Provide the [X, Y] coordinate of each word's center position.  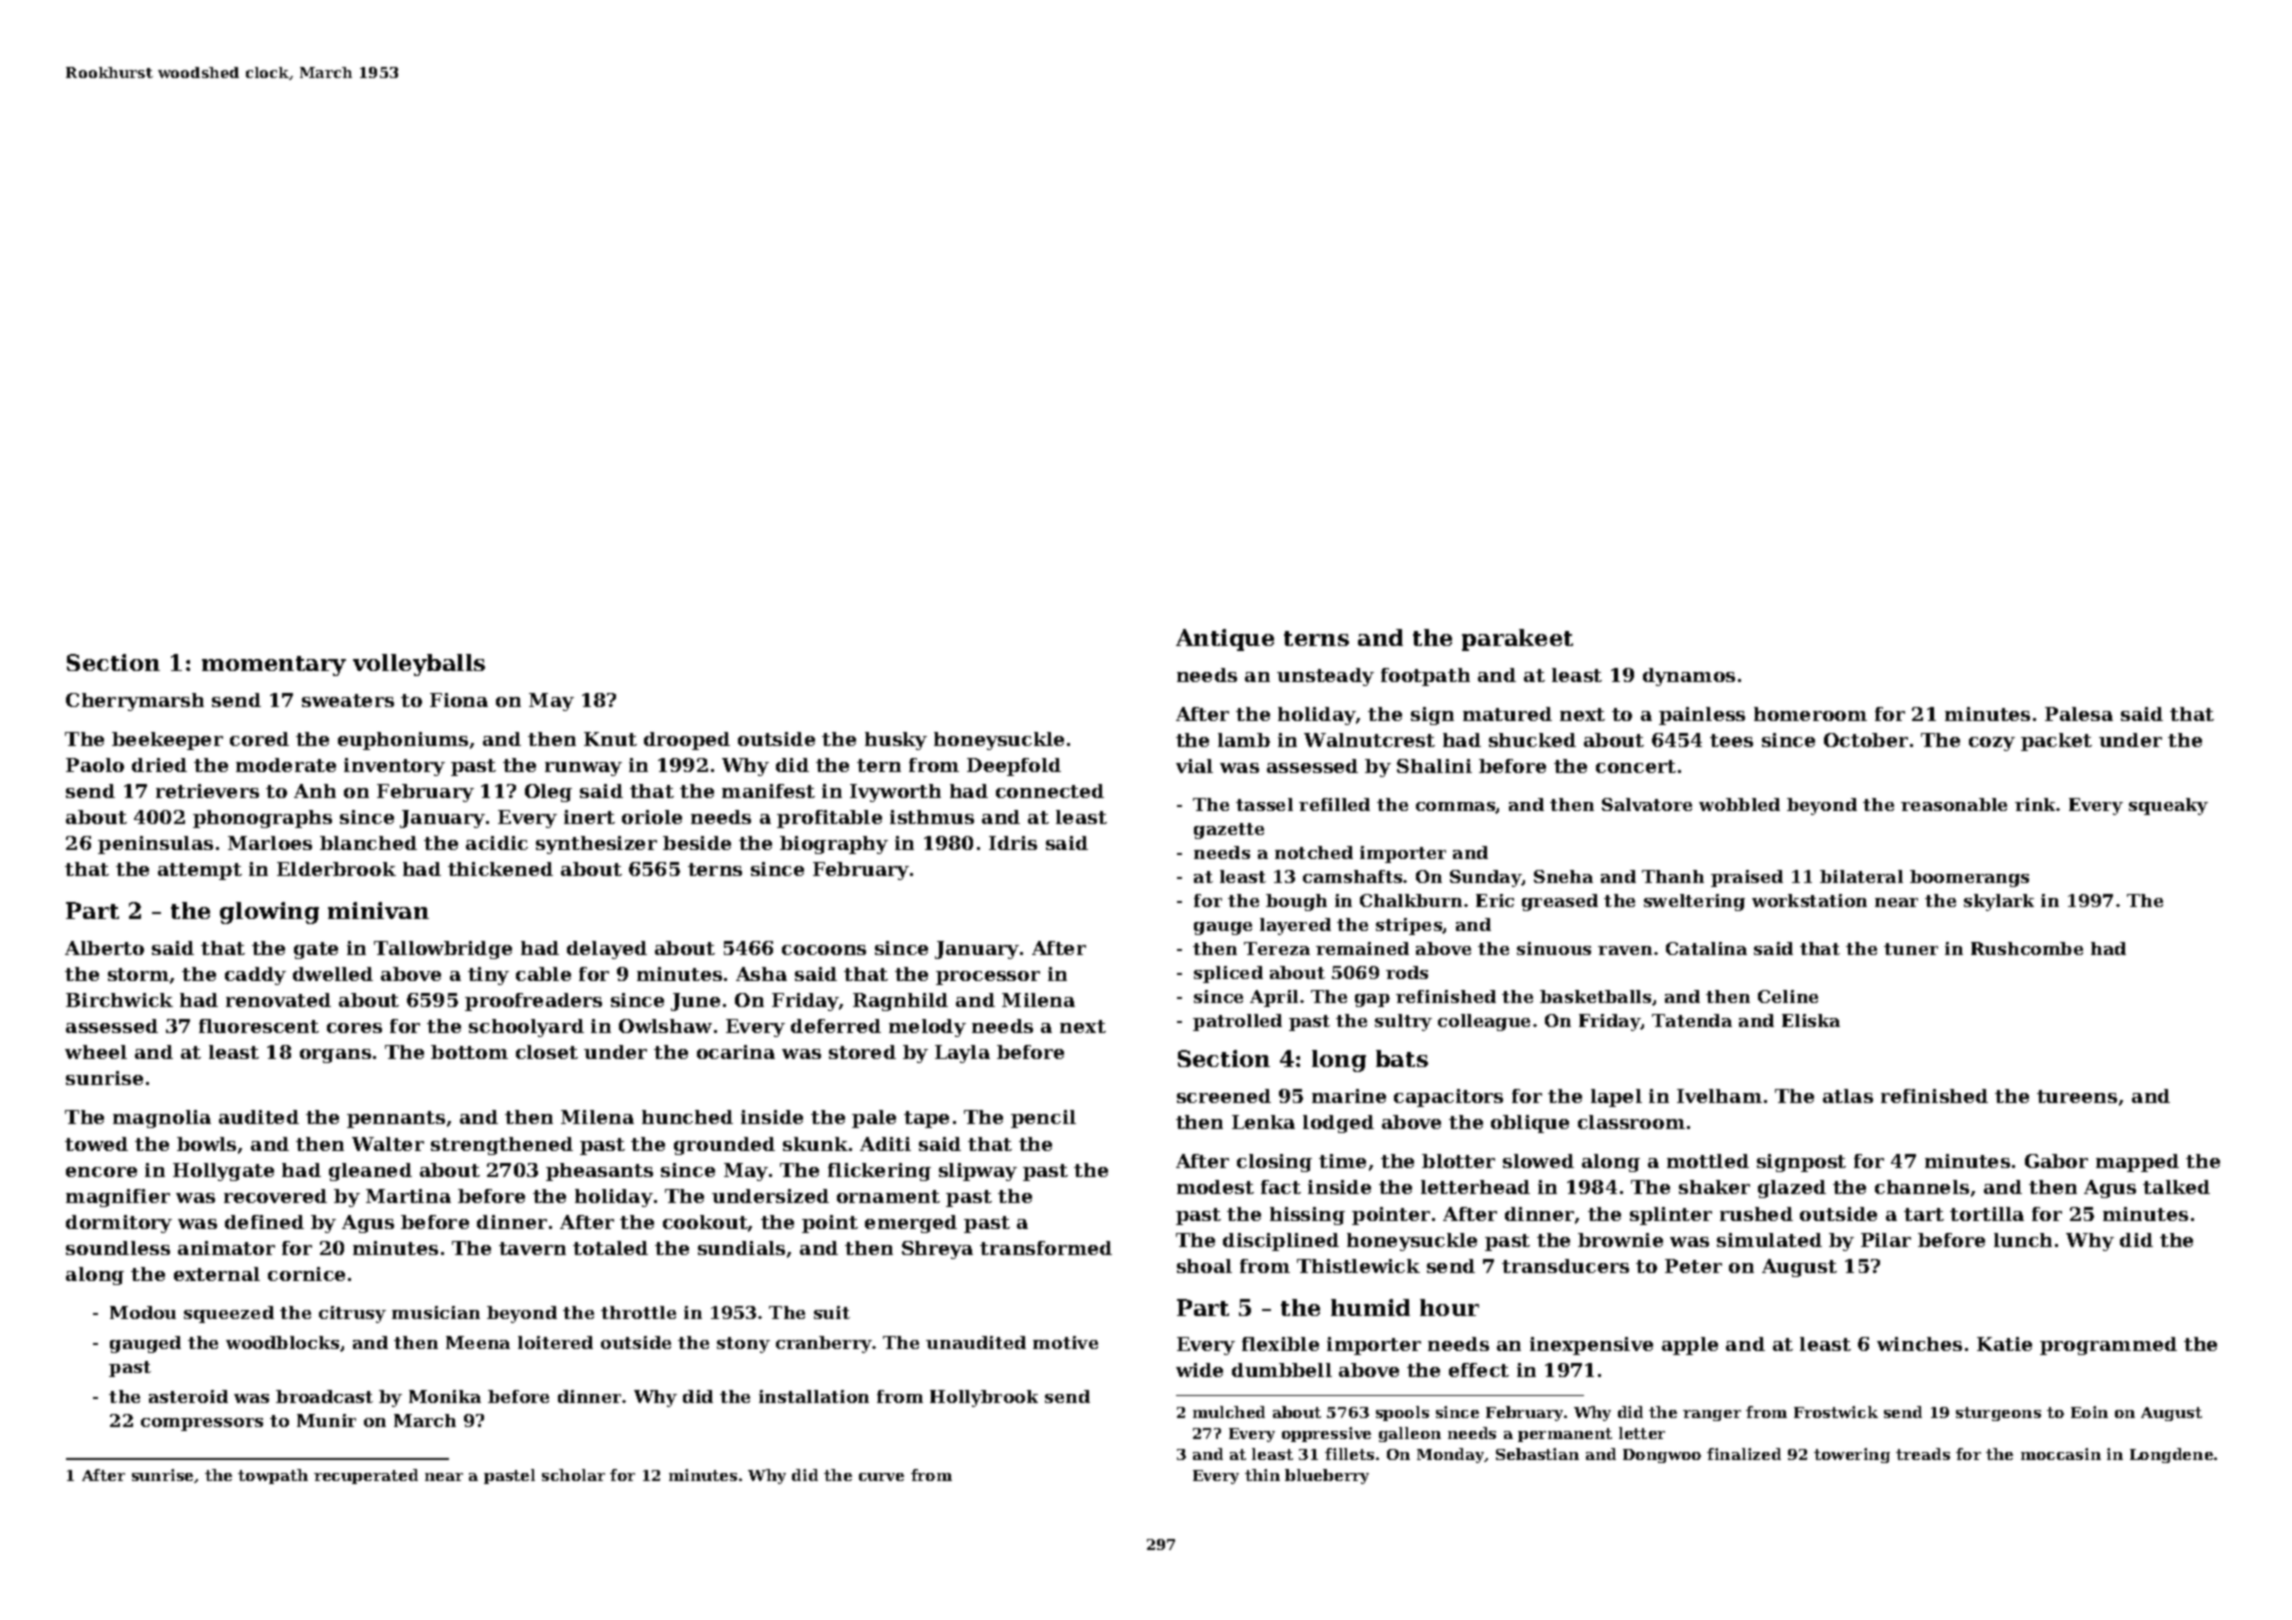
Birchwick [119, 1000]
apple [1690, 1346]
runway [583, 769]
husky [896, 741]
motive [1065, 1342]
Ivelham [1719, 1096]
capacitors [1448, 1098]
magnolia [162, 1119]
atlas [1848, 1096]
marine [1349, 1096]
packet [2056, 742]
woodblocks [282, 1342]
